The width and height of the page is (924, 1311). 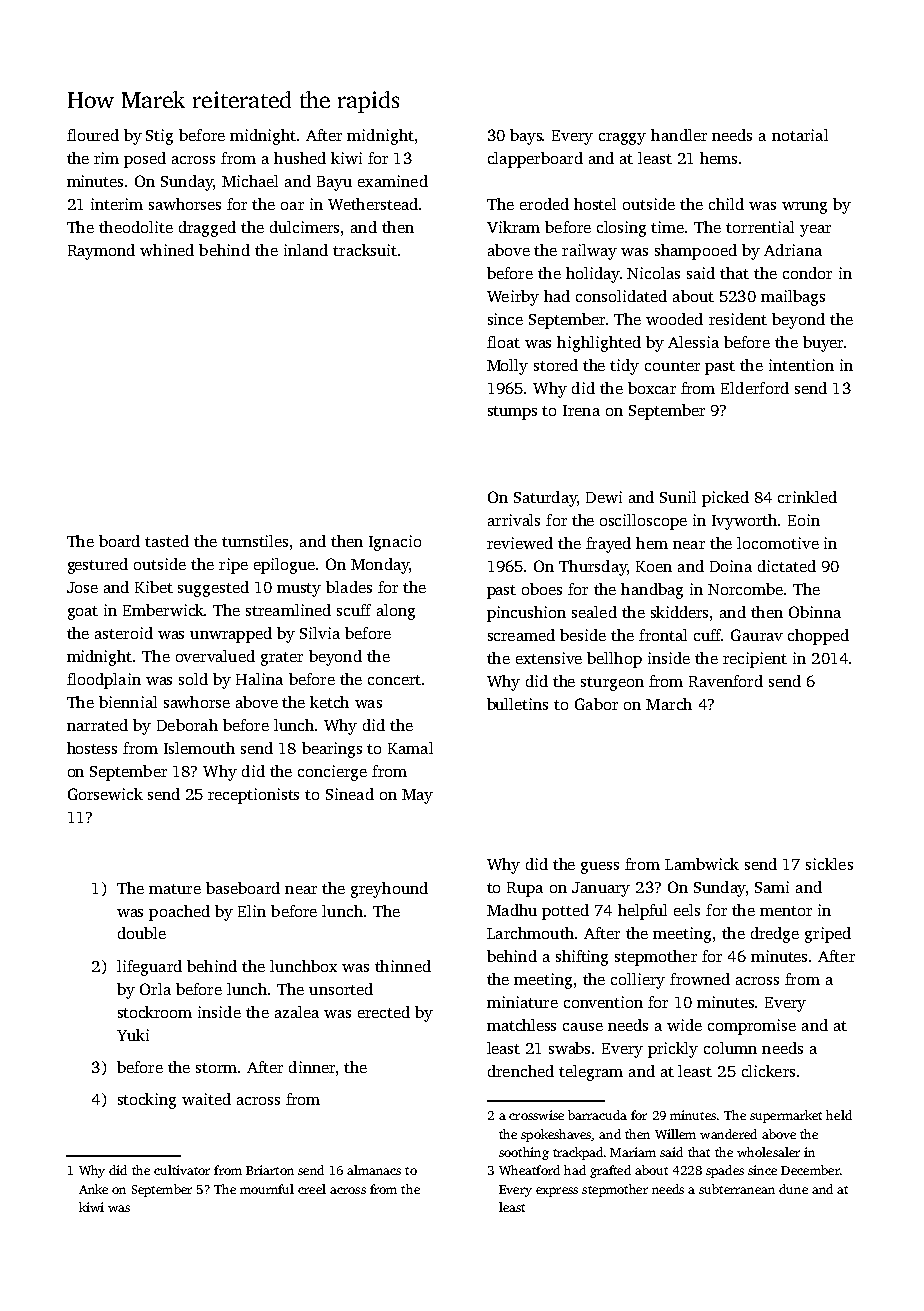 What do you see at coordinates (526, 137) in the page?
I see `bays` at bounding box center [526, 137].
